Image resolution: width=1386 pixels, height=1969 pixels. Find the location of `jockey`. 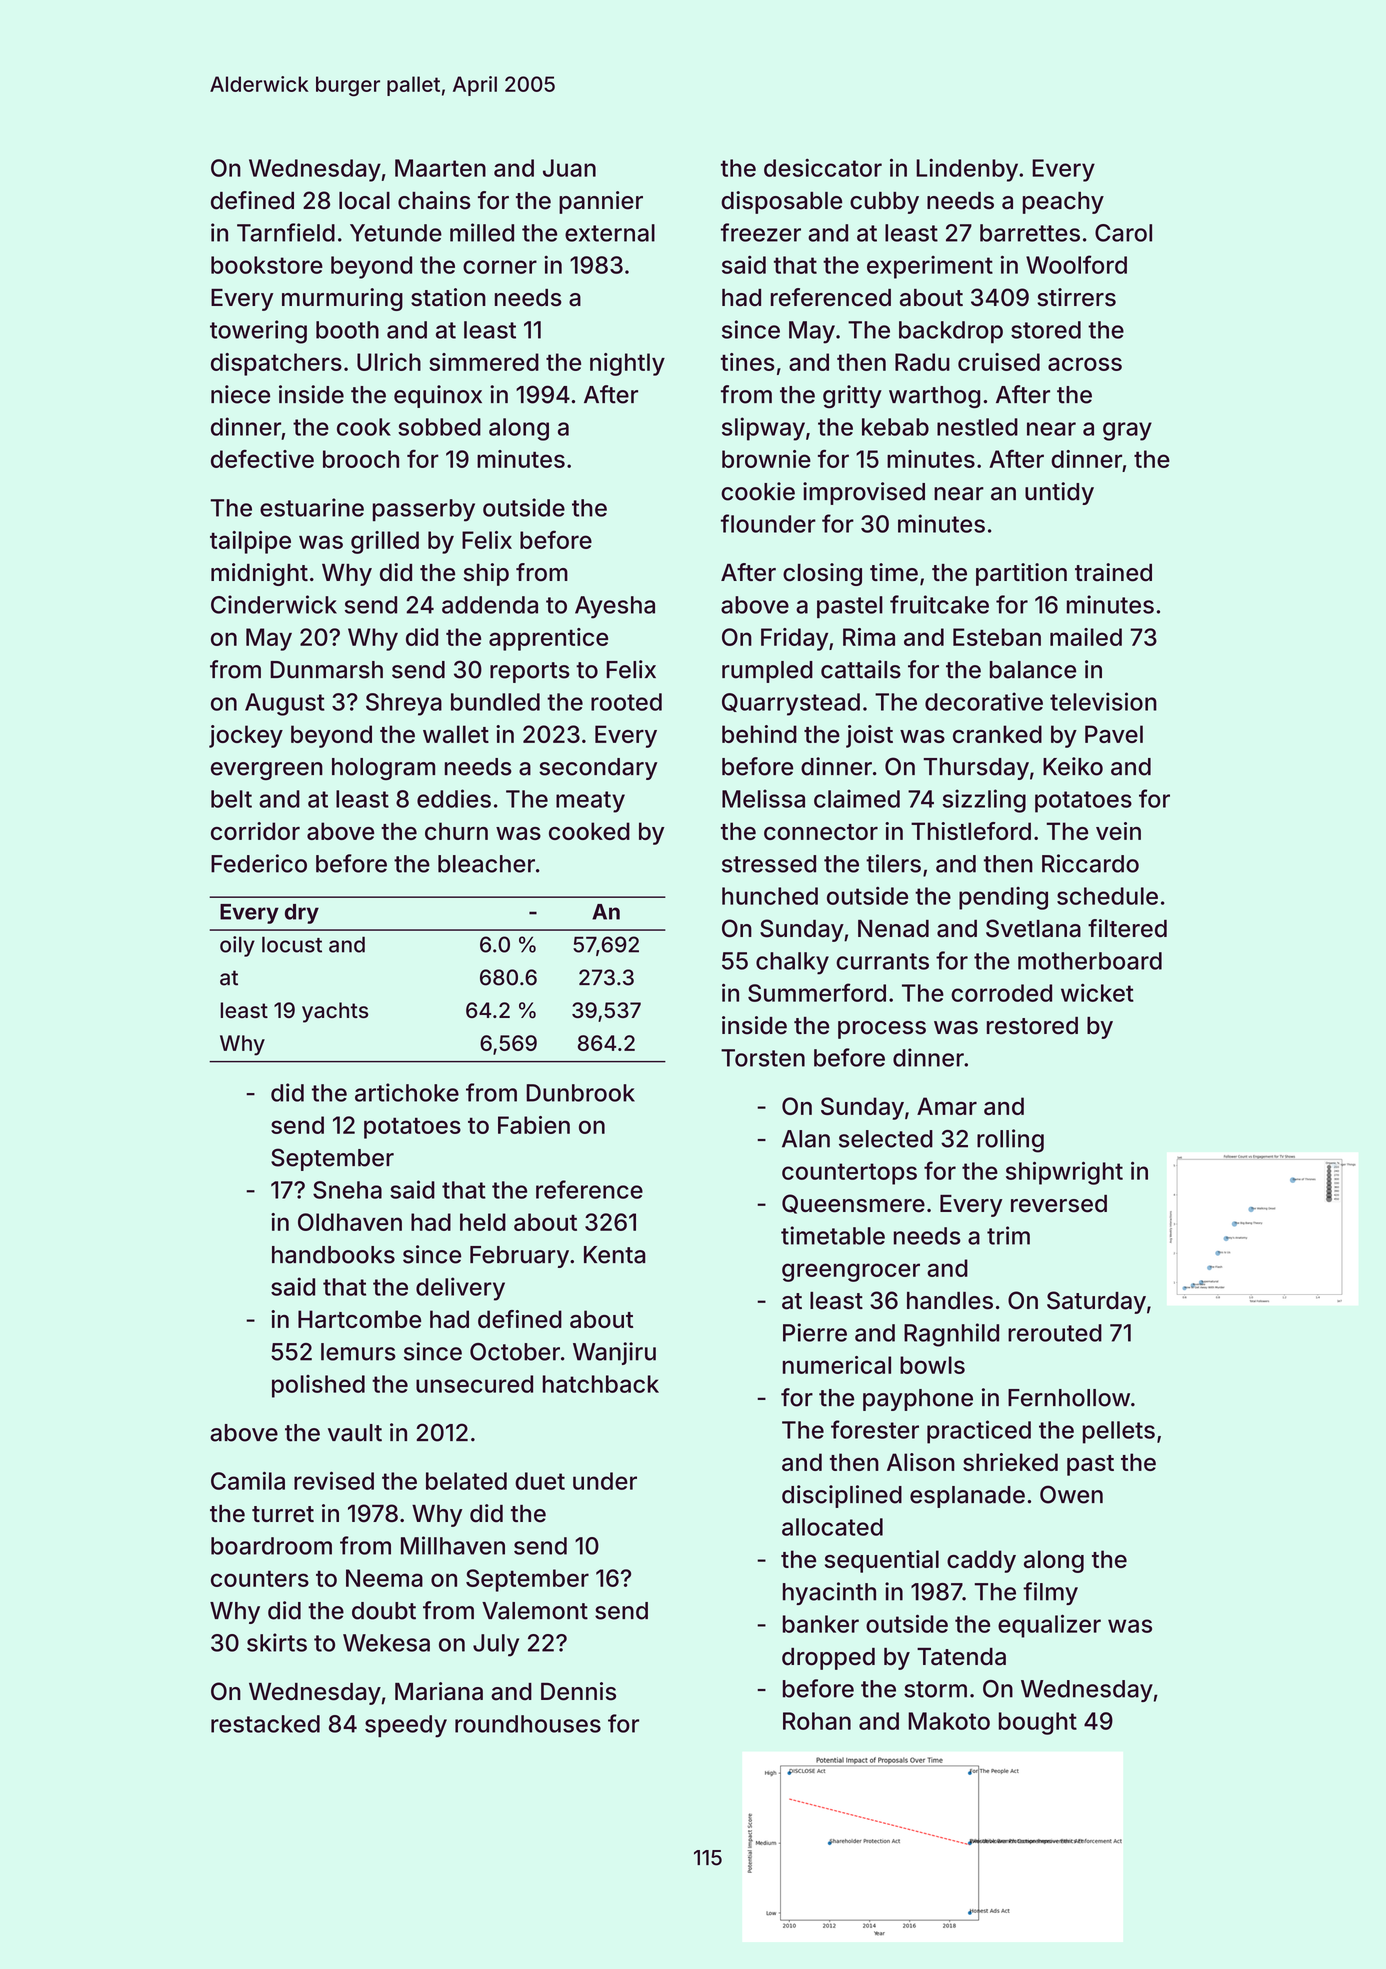

jockey is located at coordinates (246, 736).
